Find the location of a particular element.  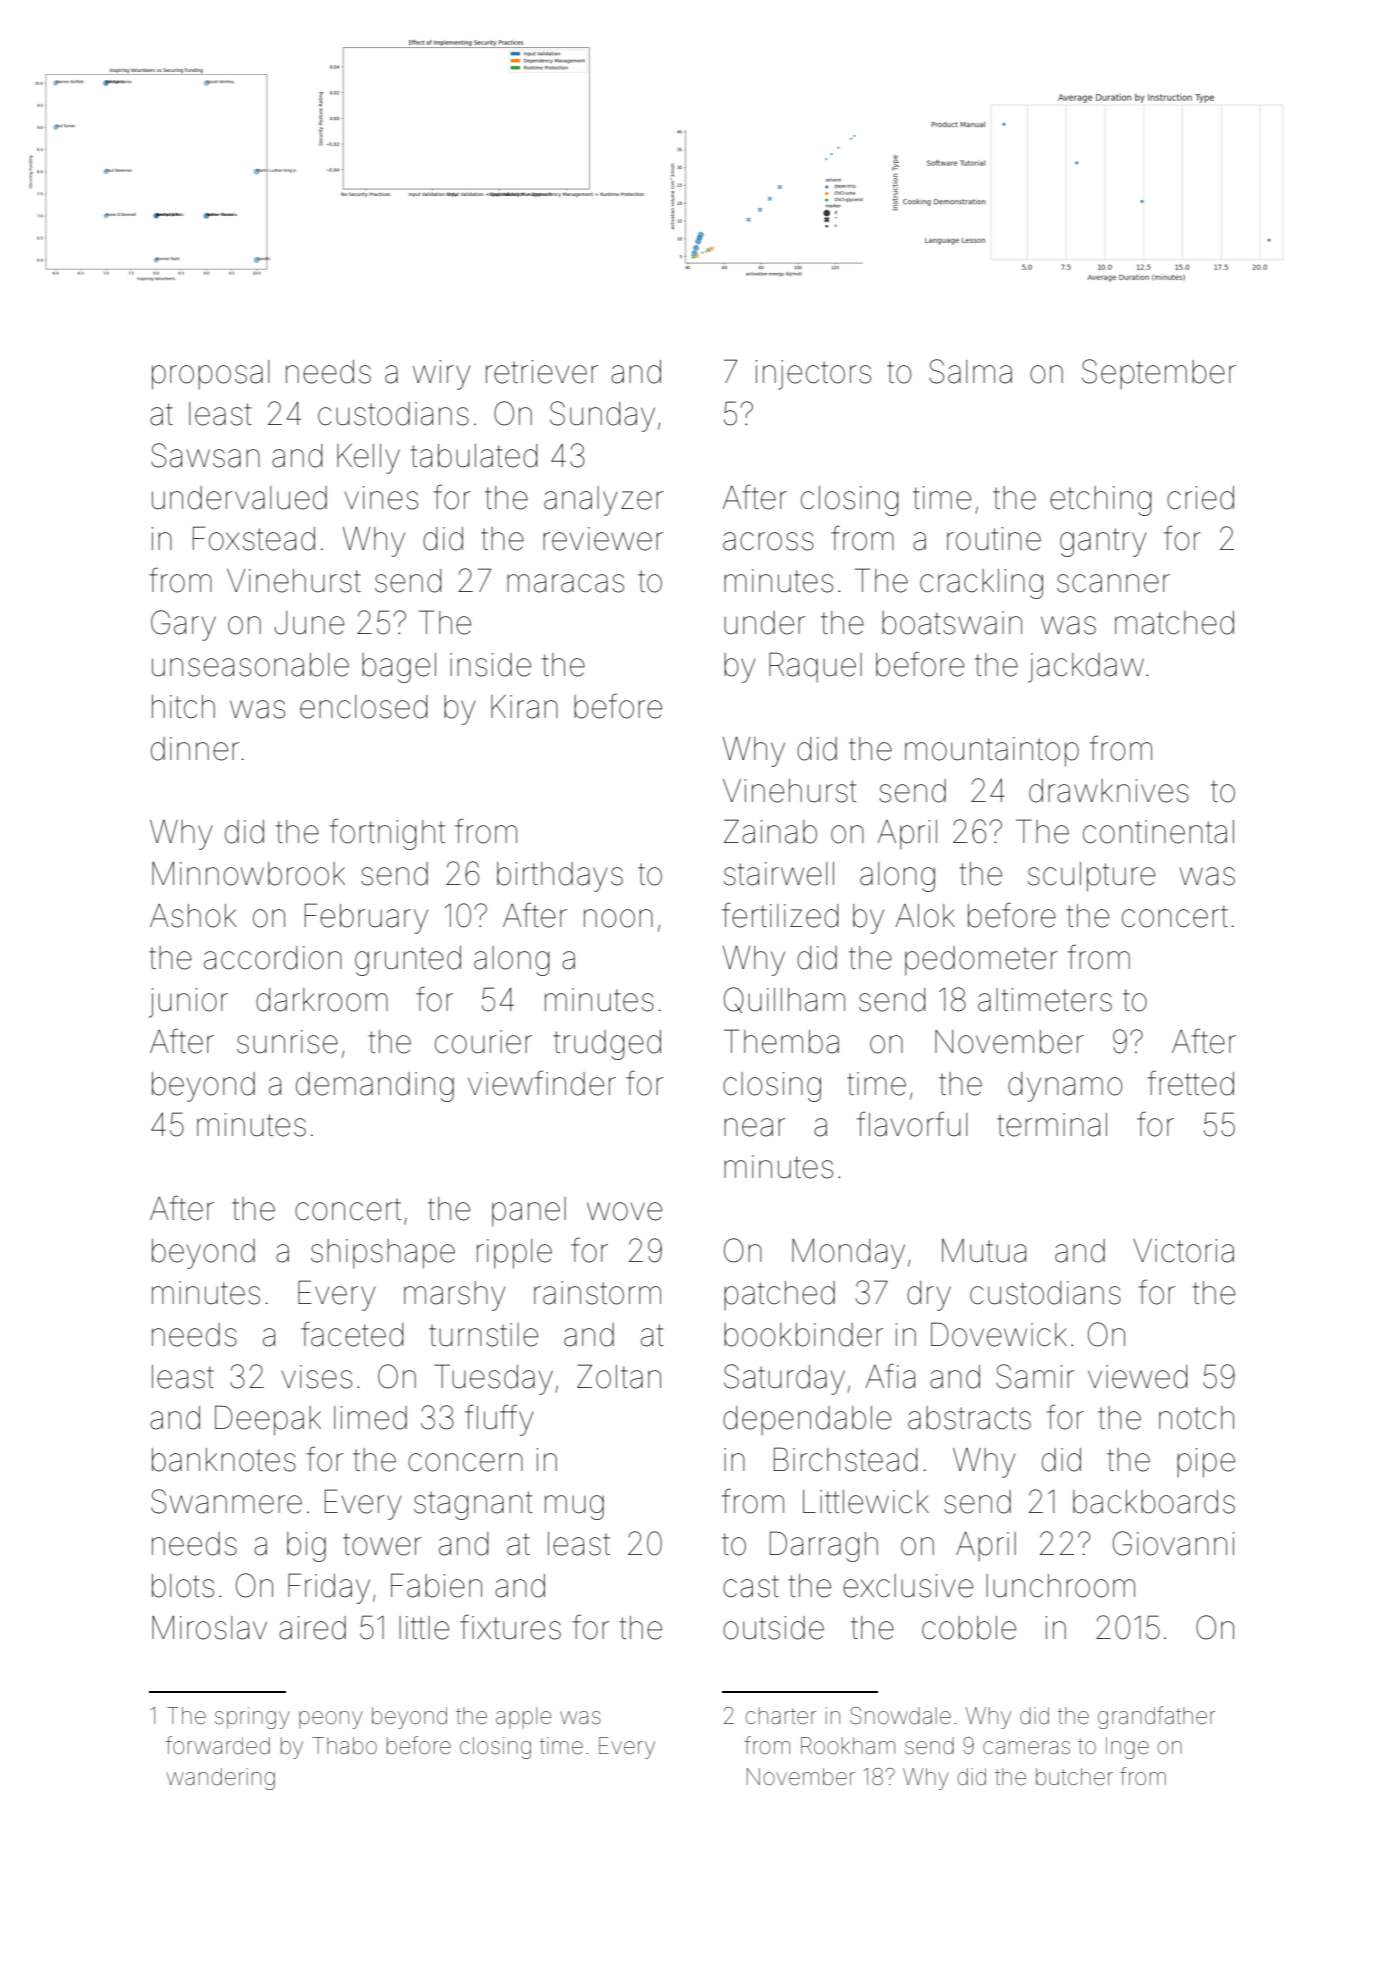

viewed is located at coordinates (1137, 1377).
